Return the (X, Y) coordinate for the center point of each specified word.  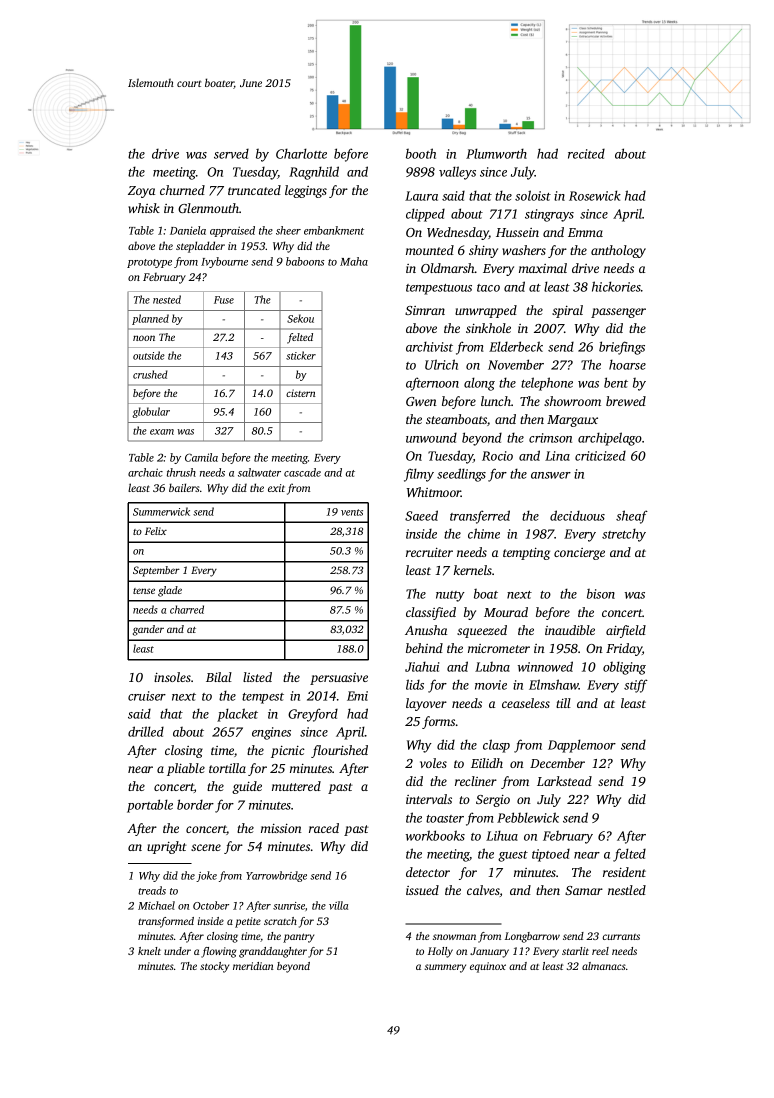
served (231, 153)
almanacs (604, 966)
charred (187, 609)
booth (421, 153)
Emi (357, 696)
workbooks (435, 835)
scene (206, 847)
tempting (526, 554)
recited (586, 153)
